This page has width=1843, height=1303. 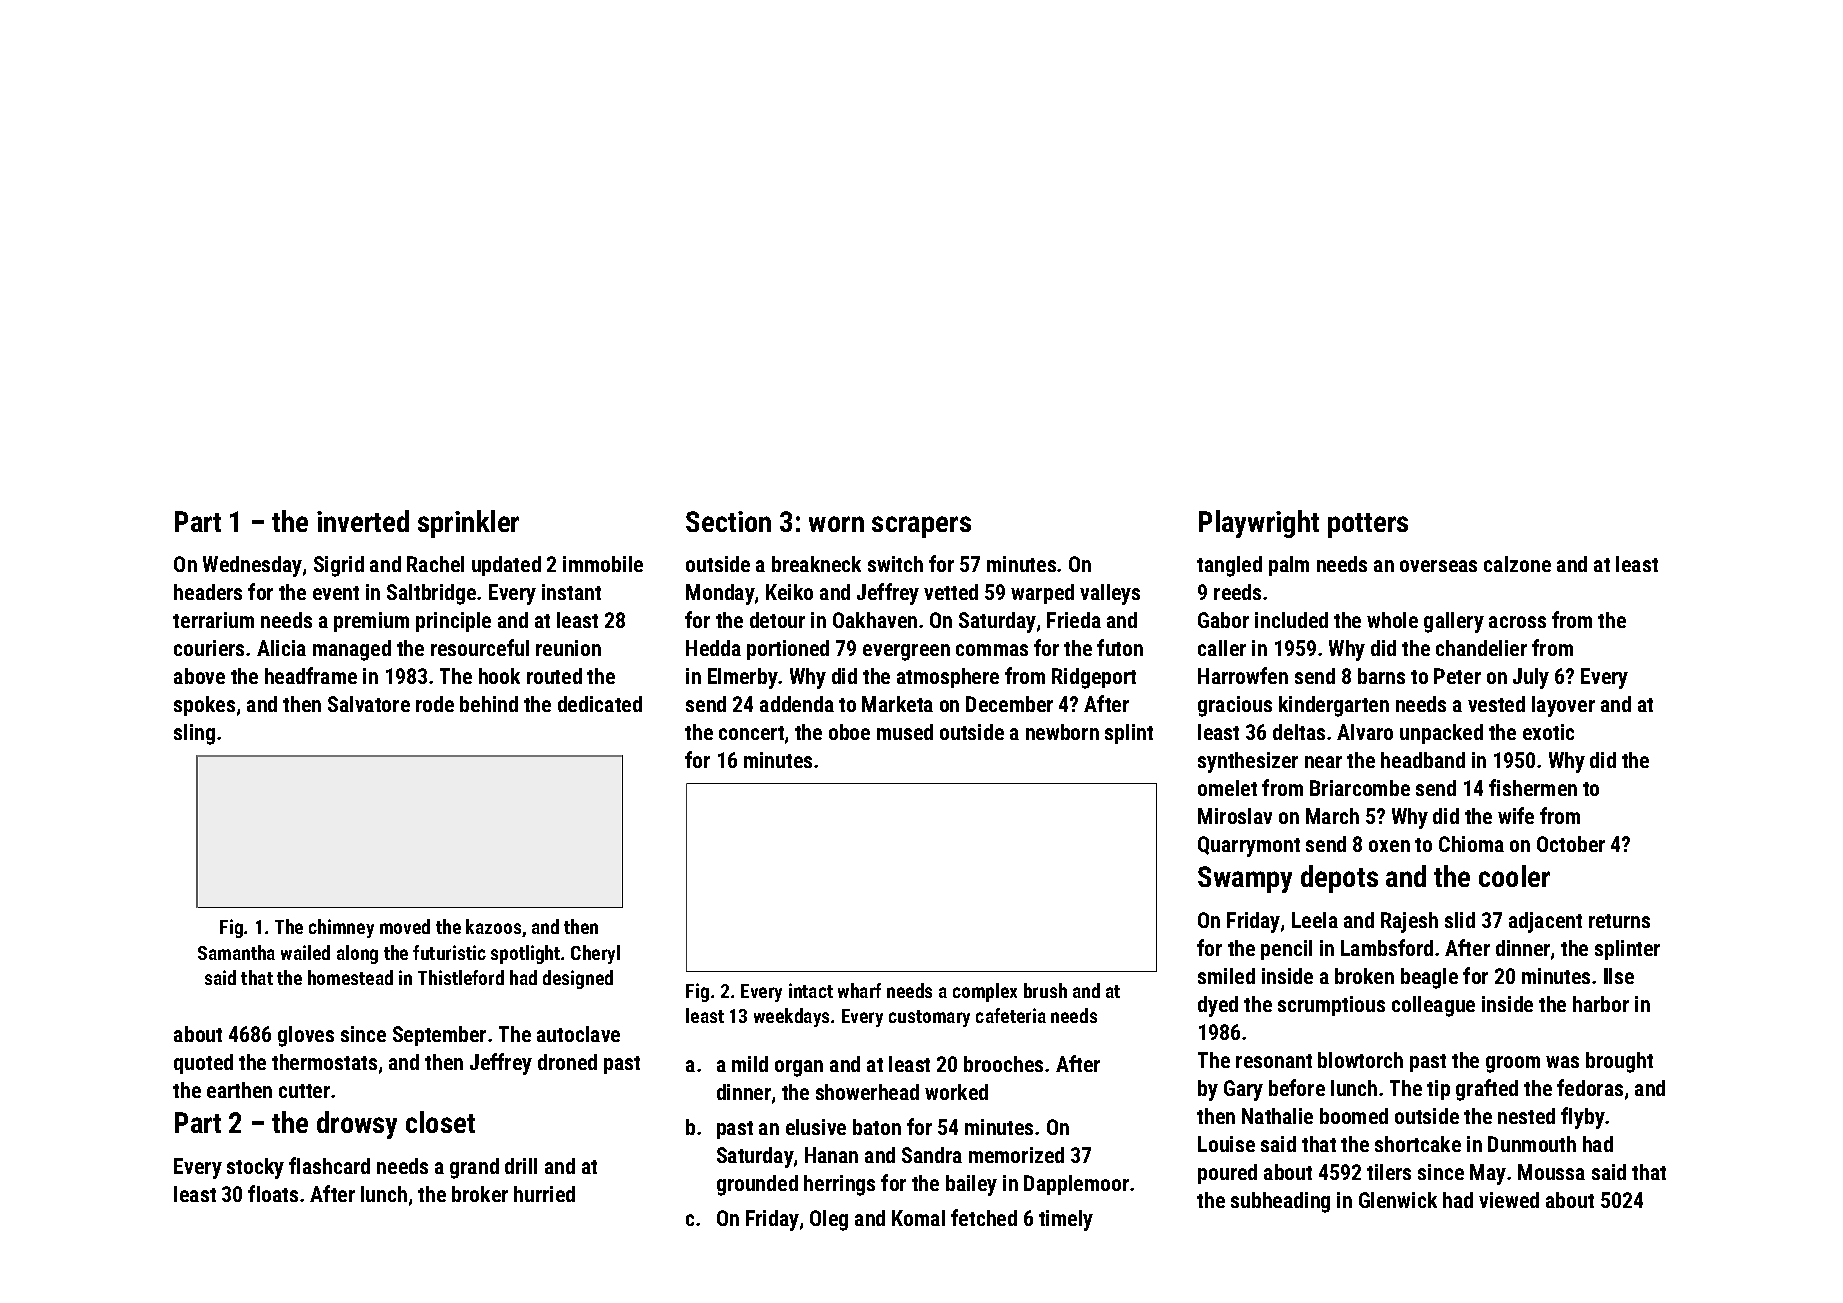 I want to click on newborn, so click(x=1062, y=732).
